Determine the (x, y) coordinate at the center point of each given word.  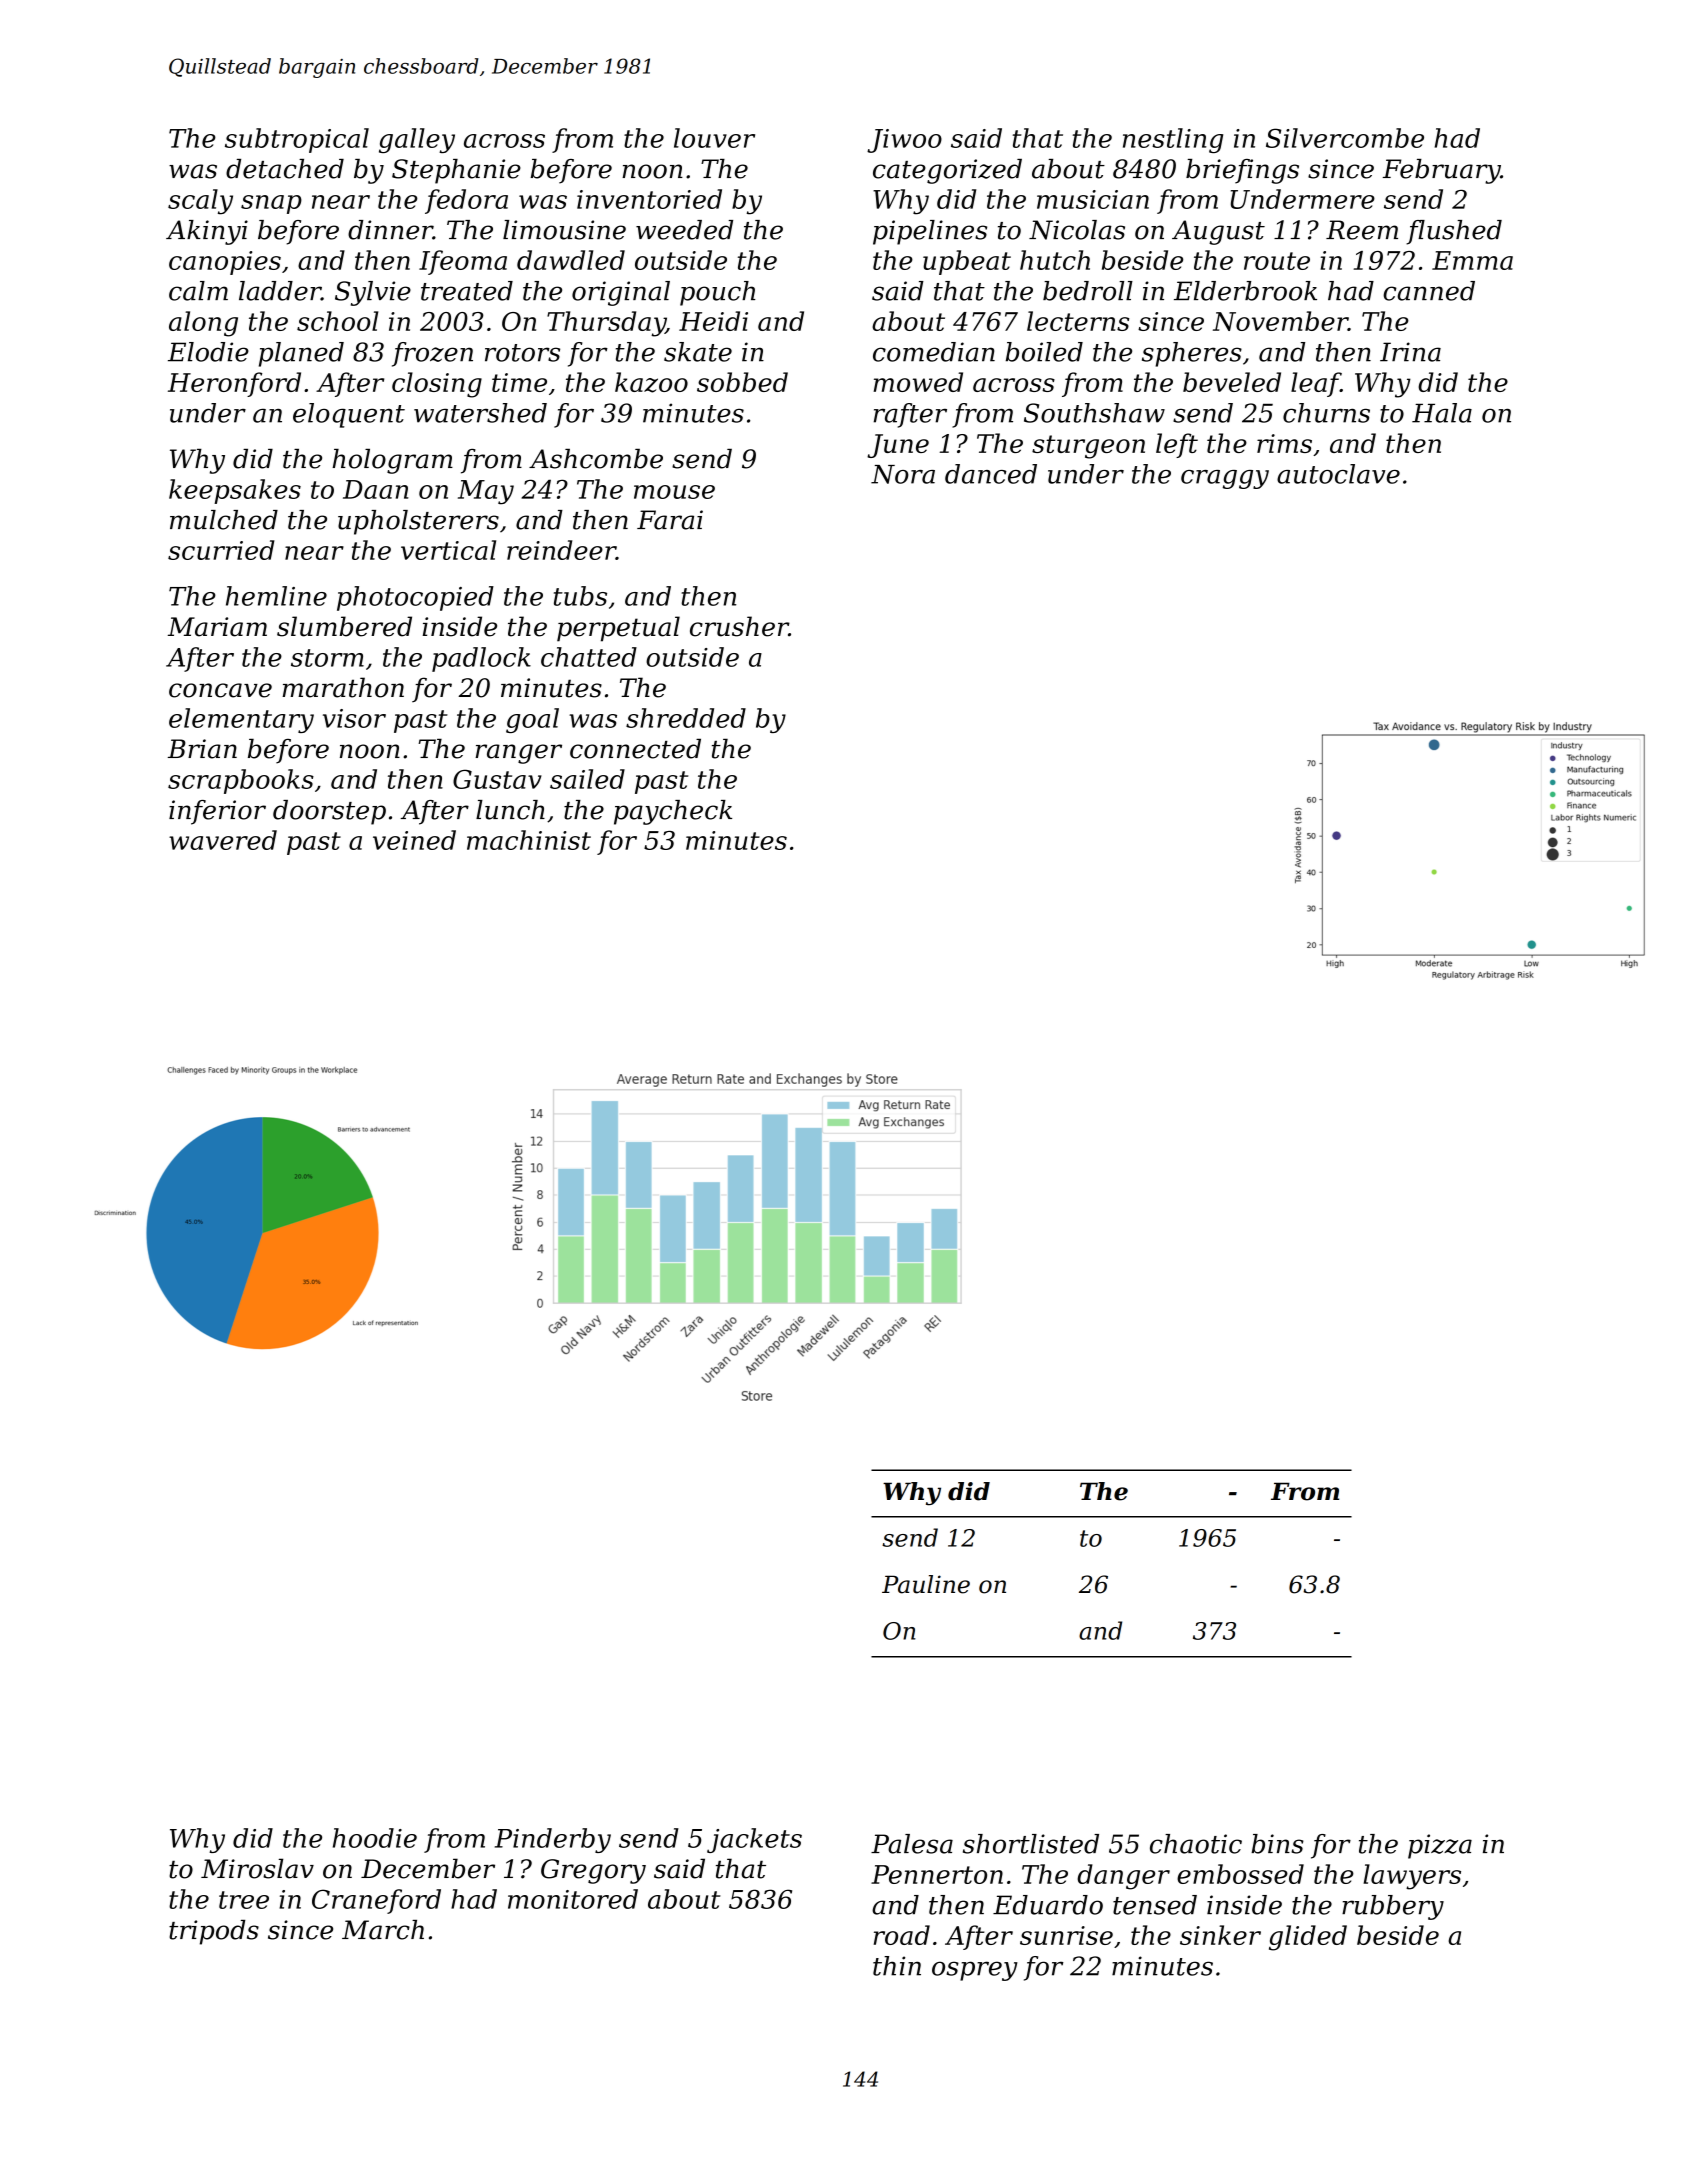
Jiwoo (904, 141)
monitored (573, 1899)
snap (271, 204)
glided (1308, 1938)
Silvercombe (1345, 138)
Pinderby (553, 1840)
